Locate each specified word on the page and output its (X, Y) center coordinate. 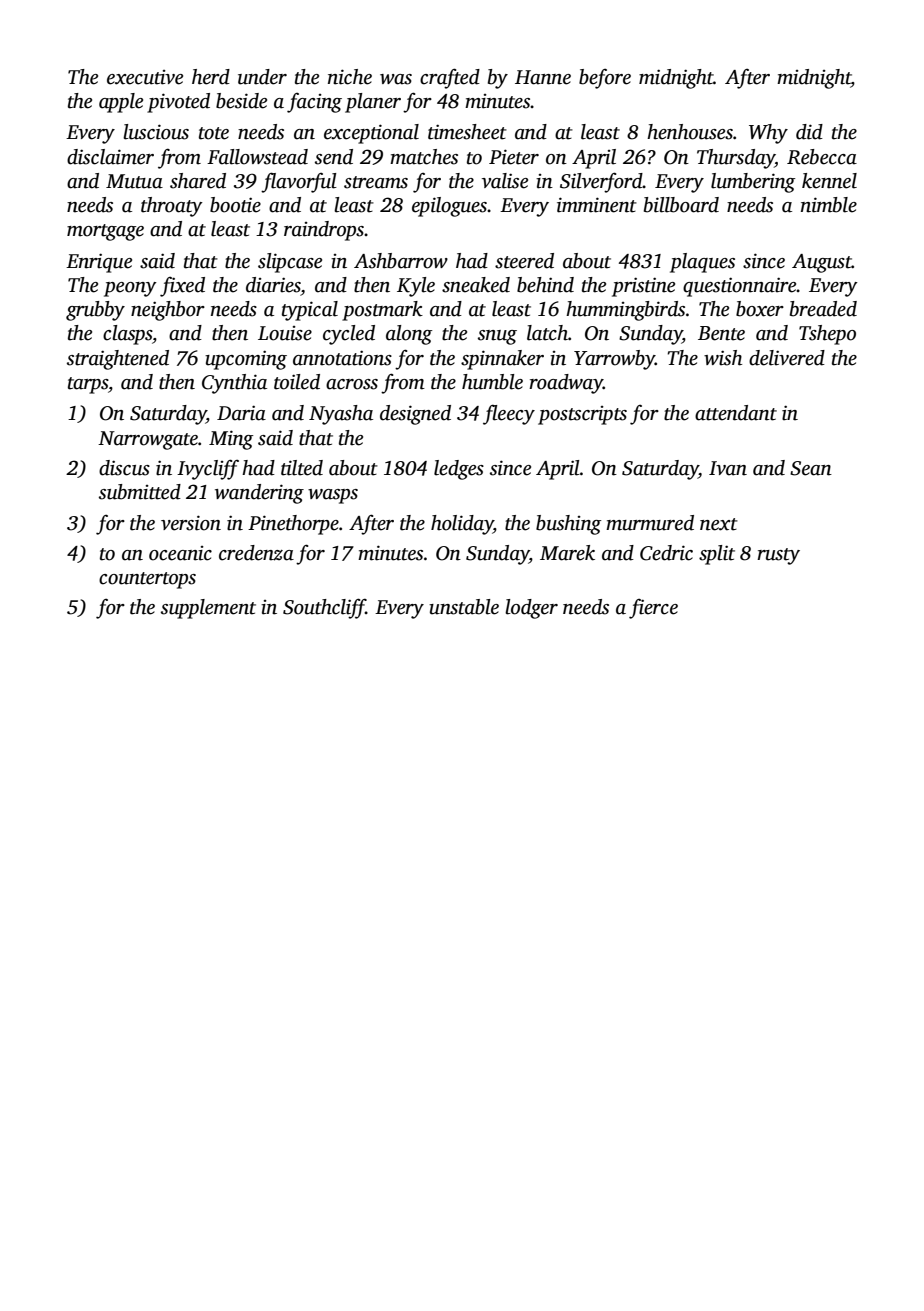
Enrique (99, 263)
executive (145, 77)
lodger (531, 609)
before (605, 79)
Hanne (543, 77)
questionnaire (740, 287)
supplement (208, 609)
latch (547, 333)
